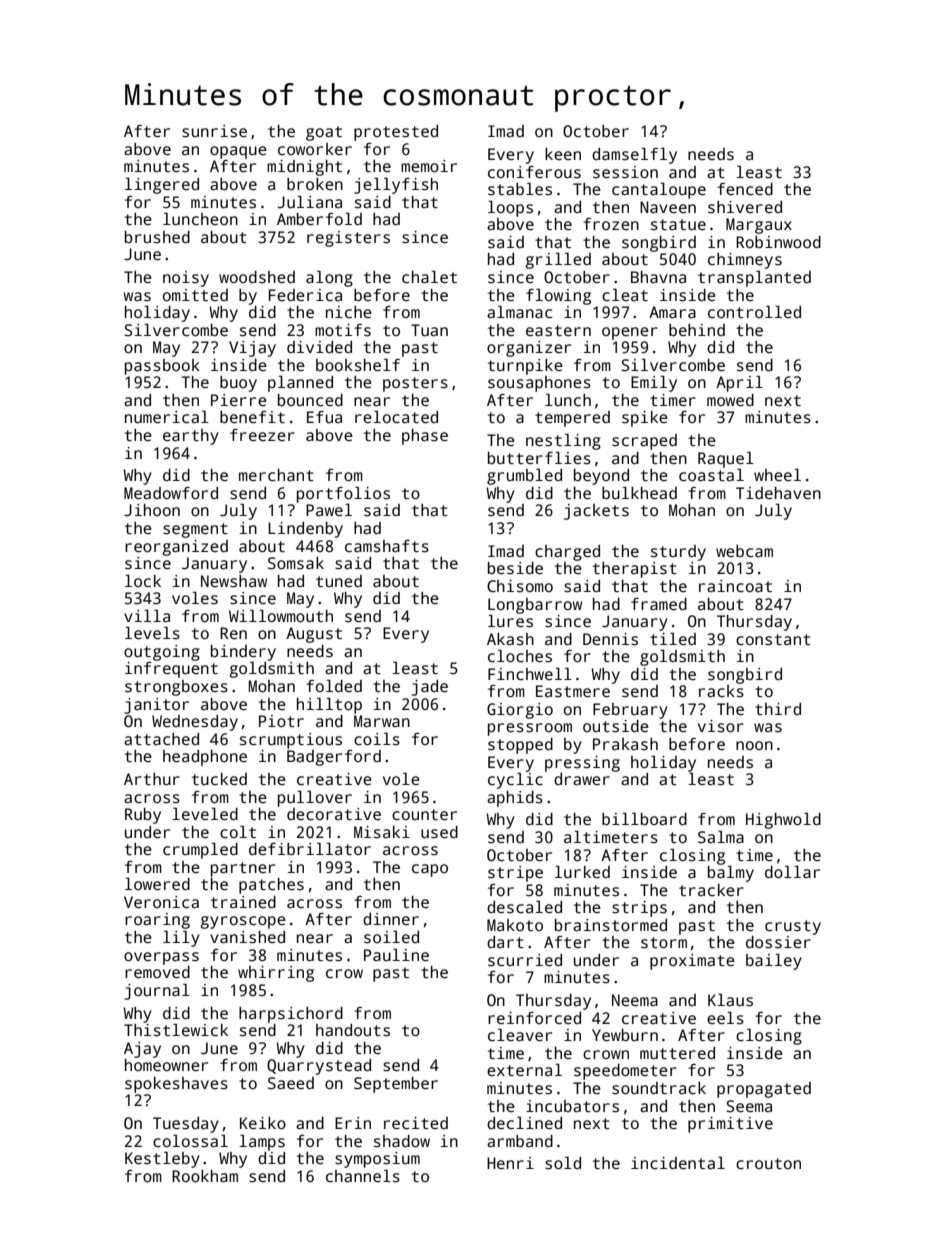 The height and width of the screenshot is (1233, 952). Describe the element at coordinates (673, 638) in the screenshot. I see `tiled` at that location.
